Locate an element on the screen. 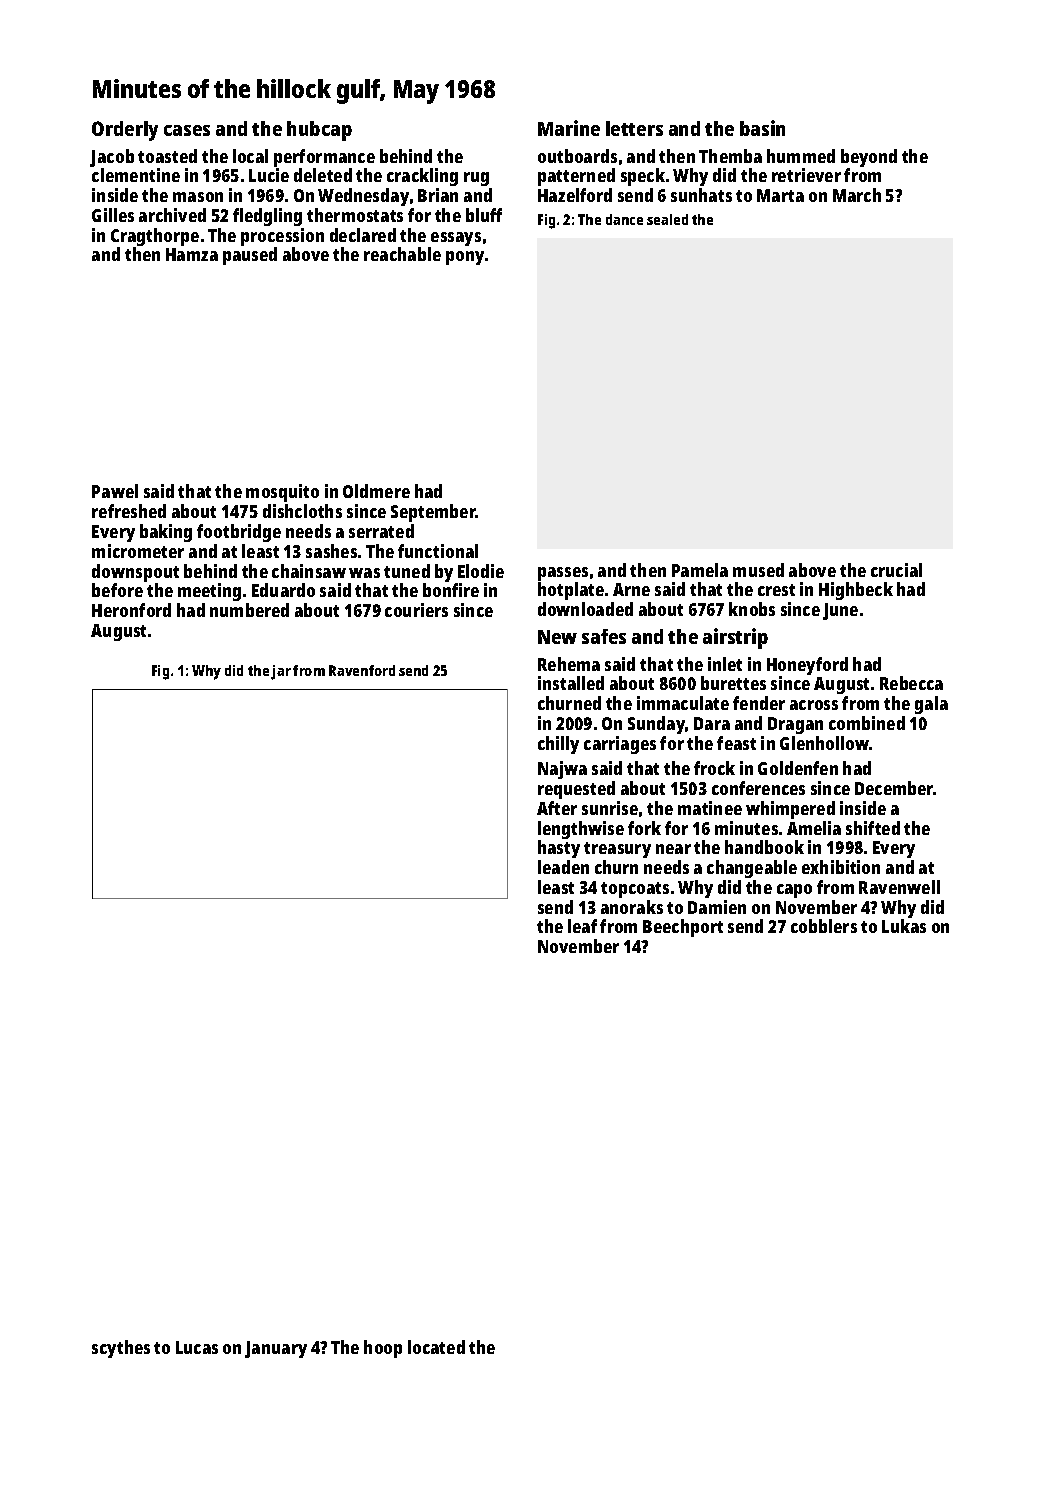  Honeyford is located at coordinates (807, 666).
